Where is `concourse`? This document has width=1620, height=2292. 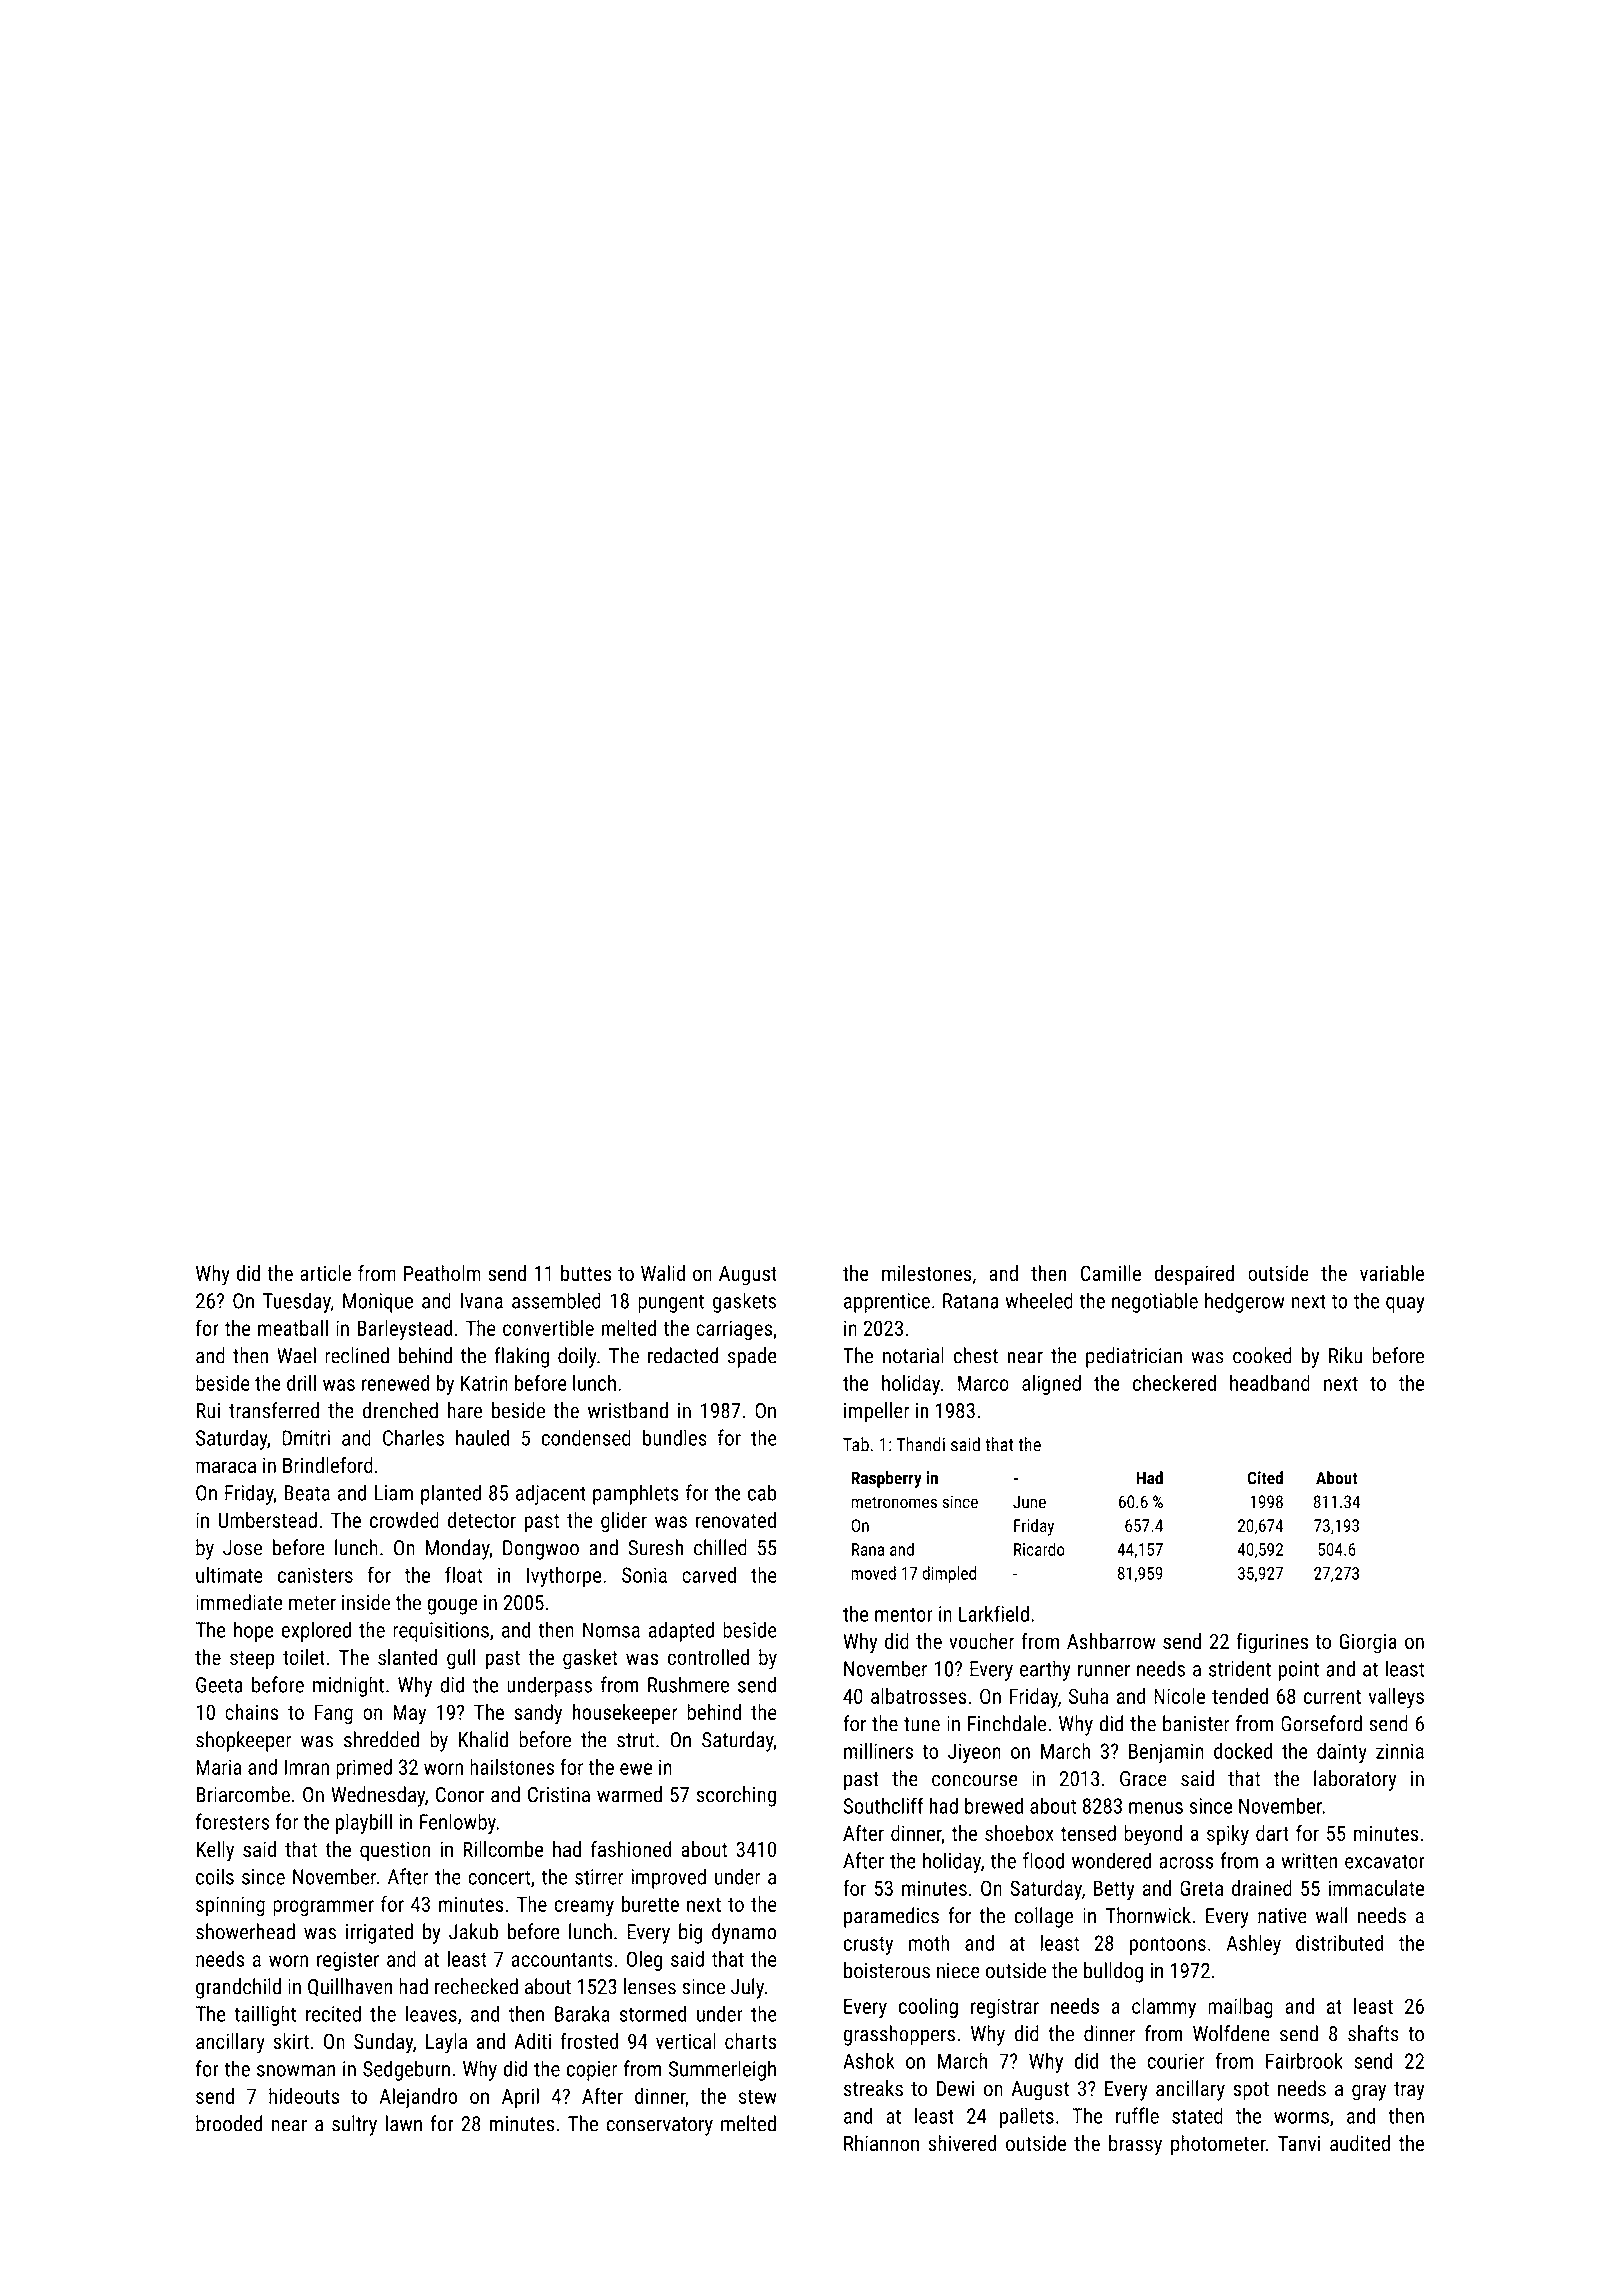
concourse is located at coordinates (975, 1781).
